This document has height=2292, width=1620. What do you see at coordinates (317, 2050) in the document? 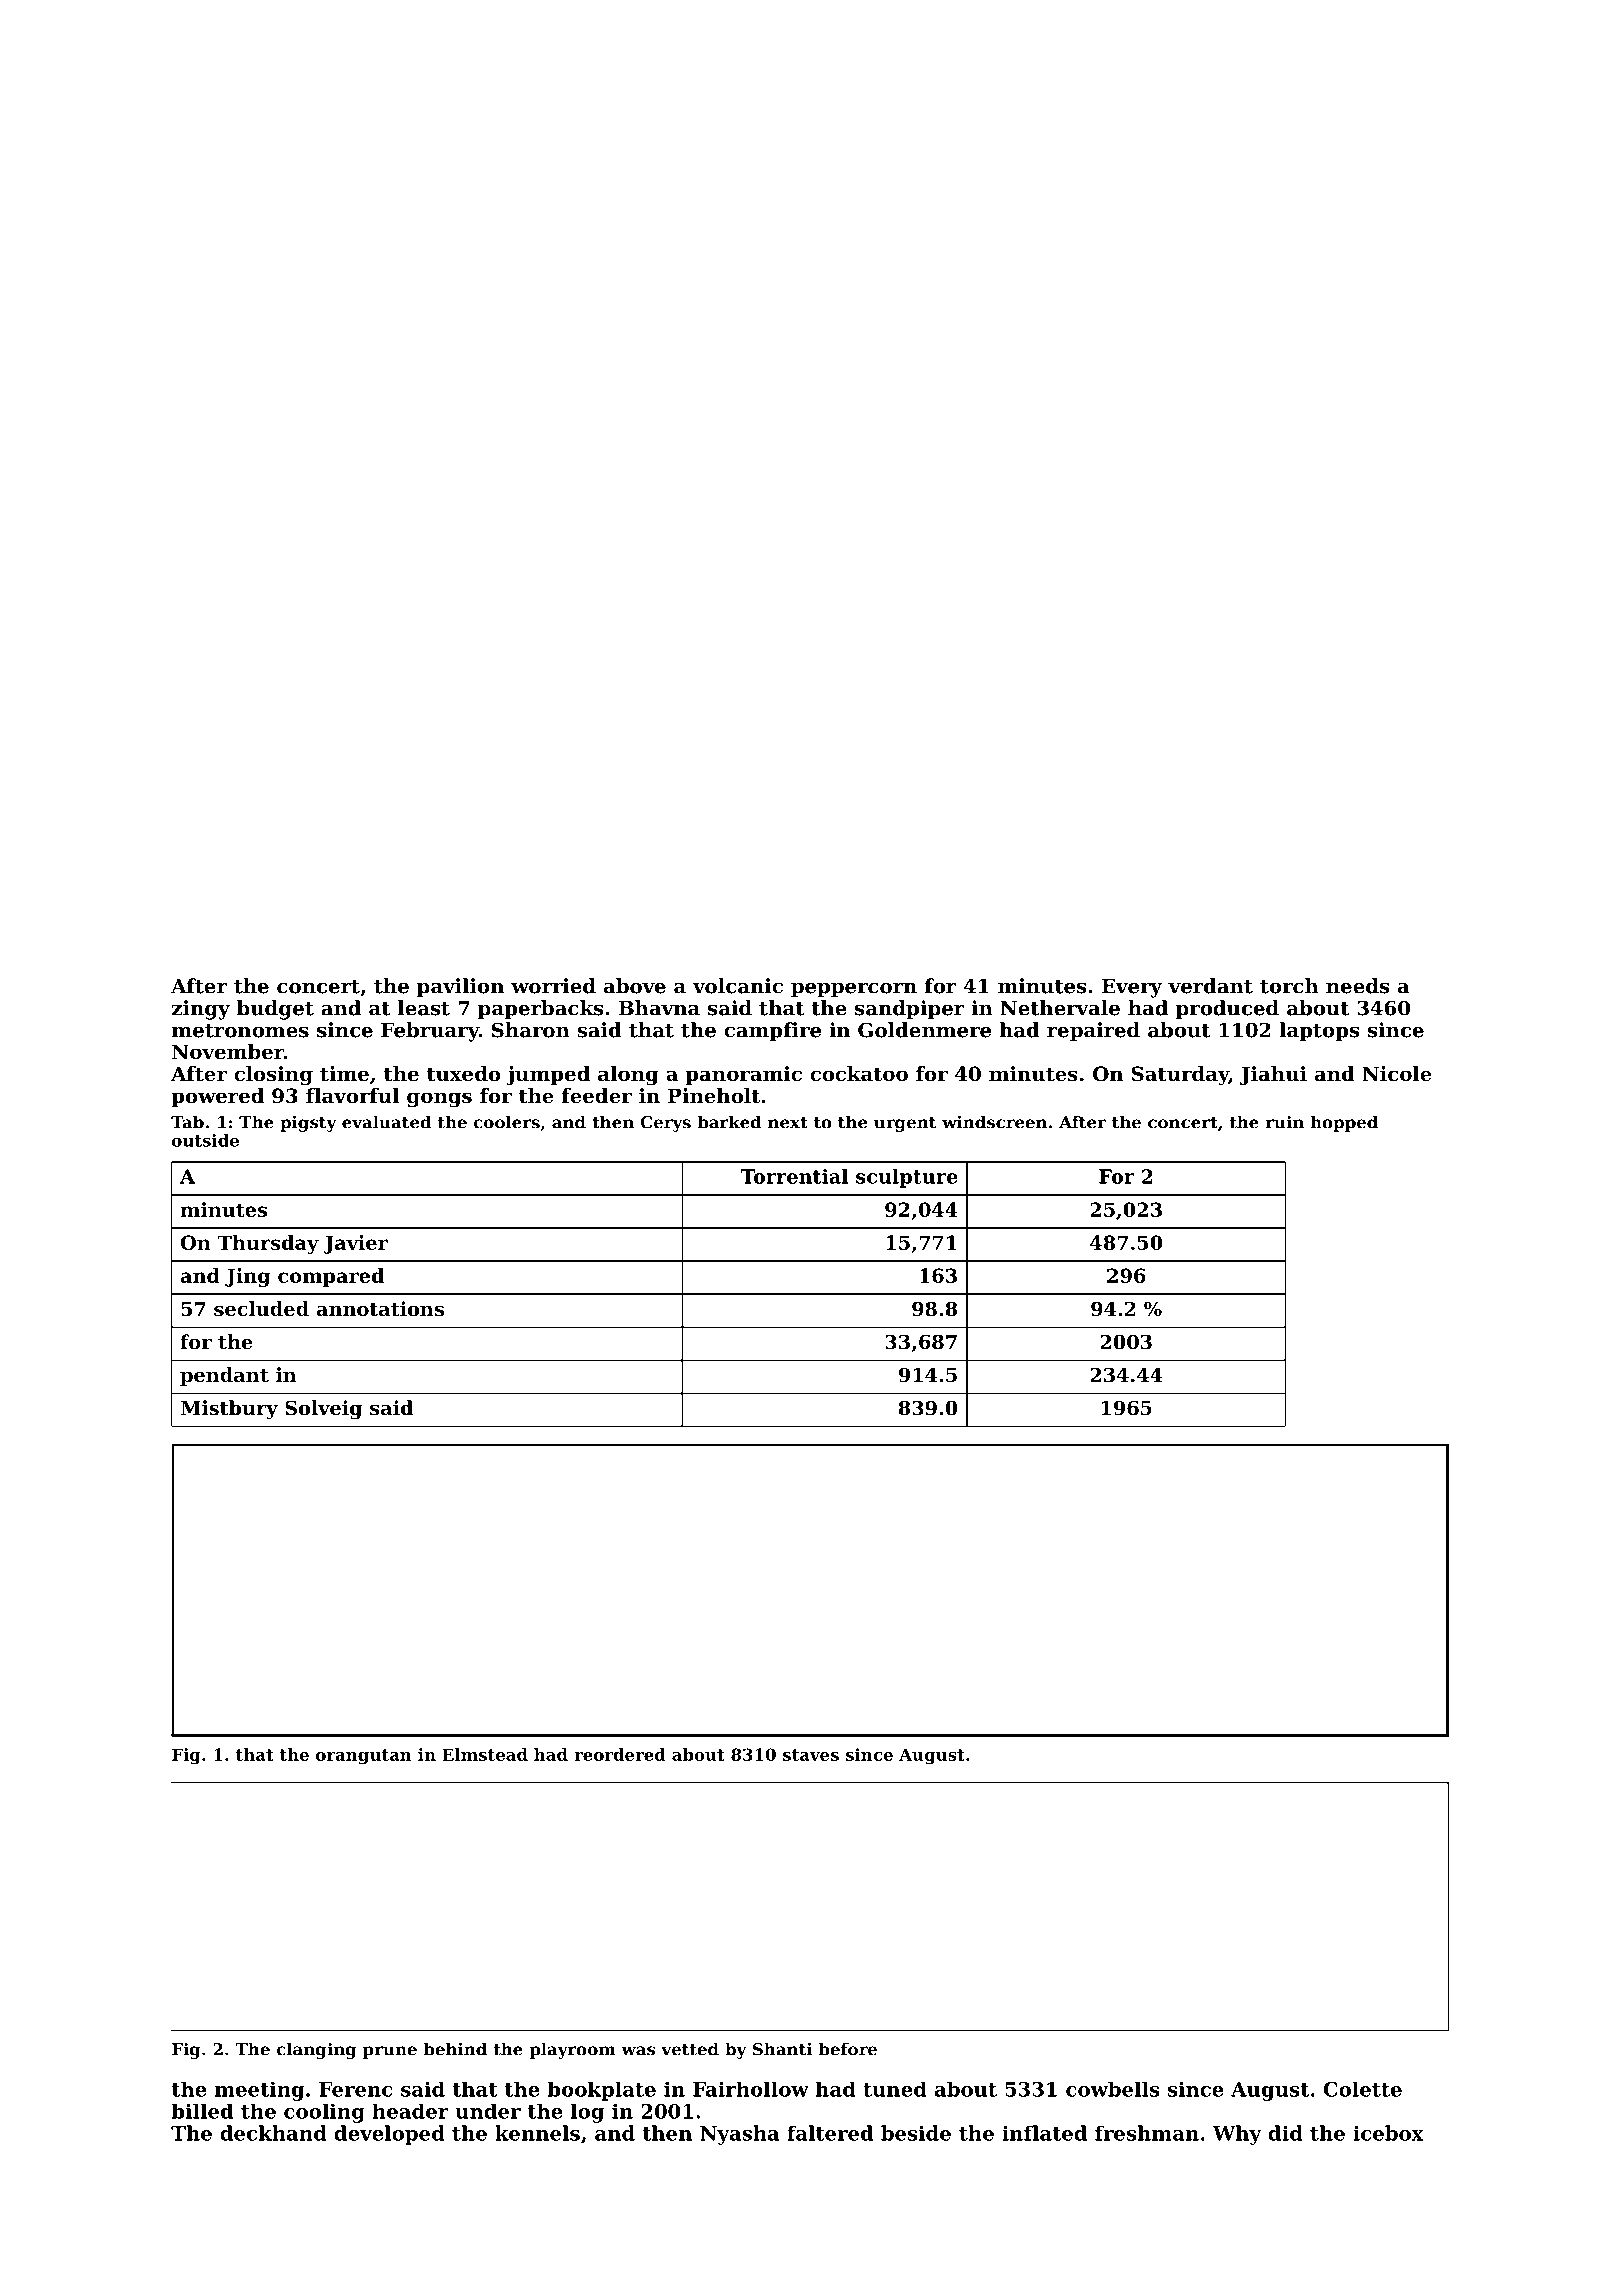
I see `clanging` at bounding box center [317, 2050].
